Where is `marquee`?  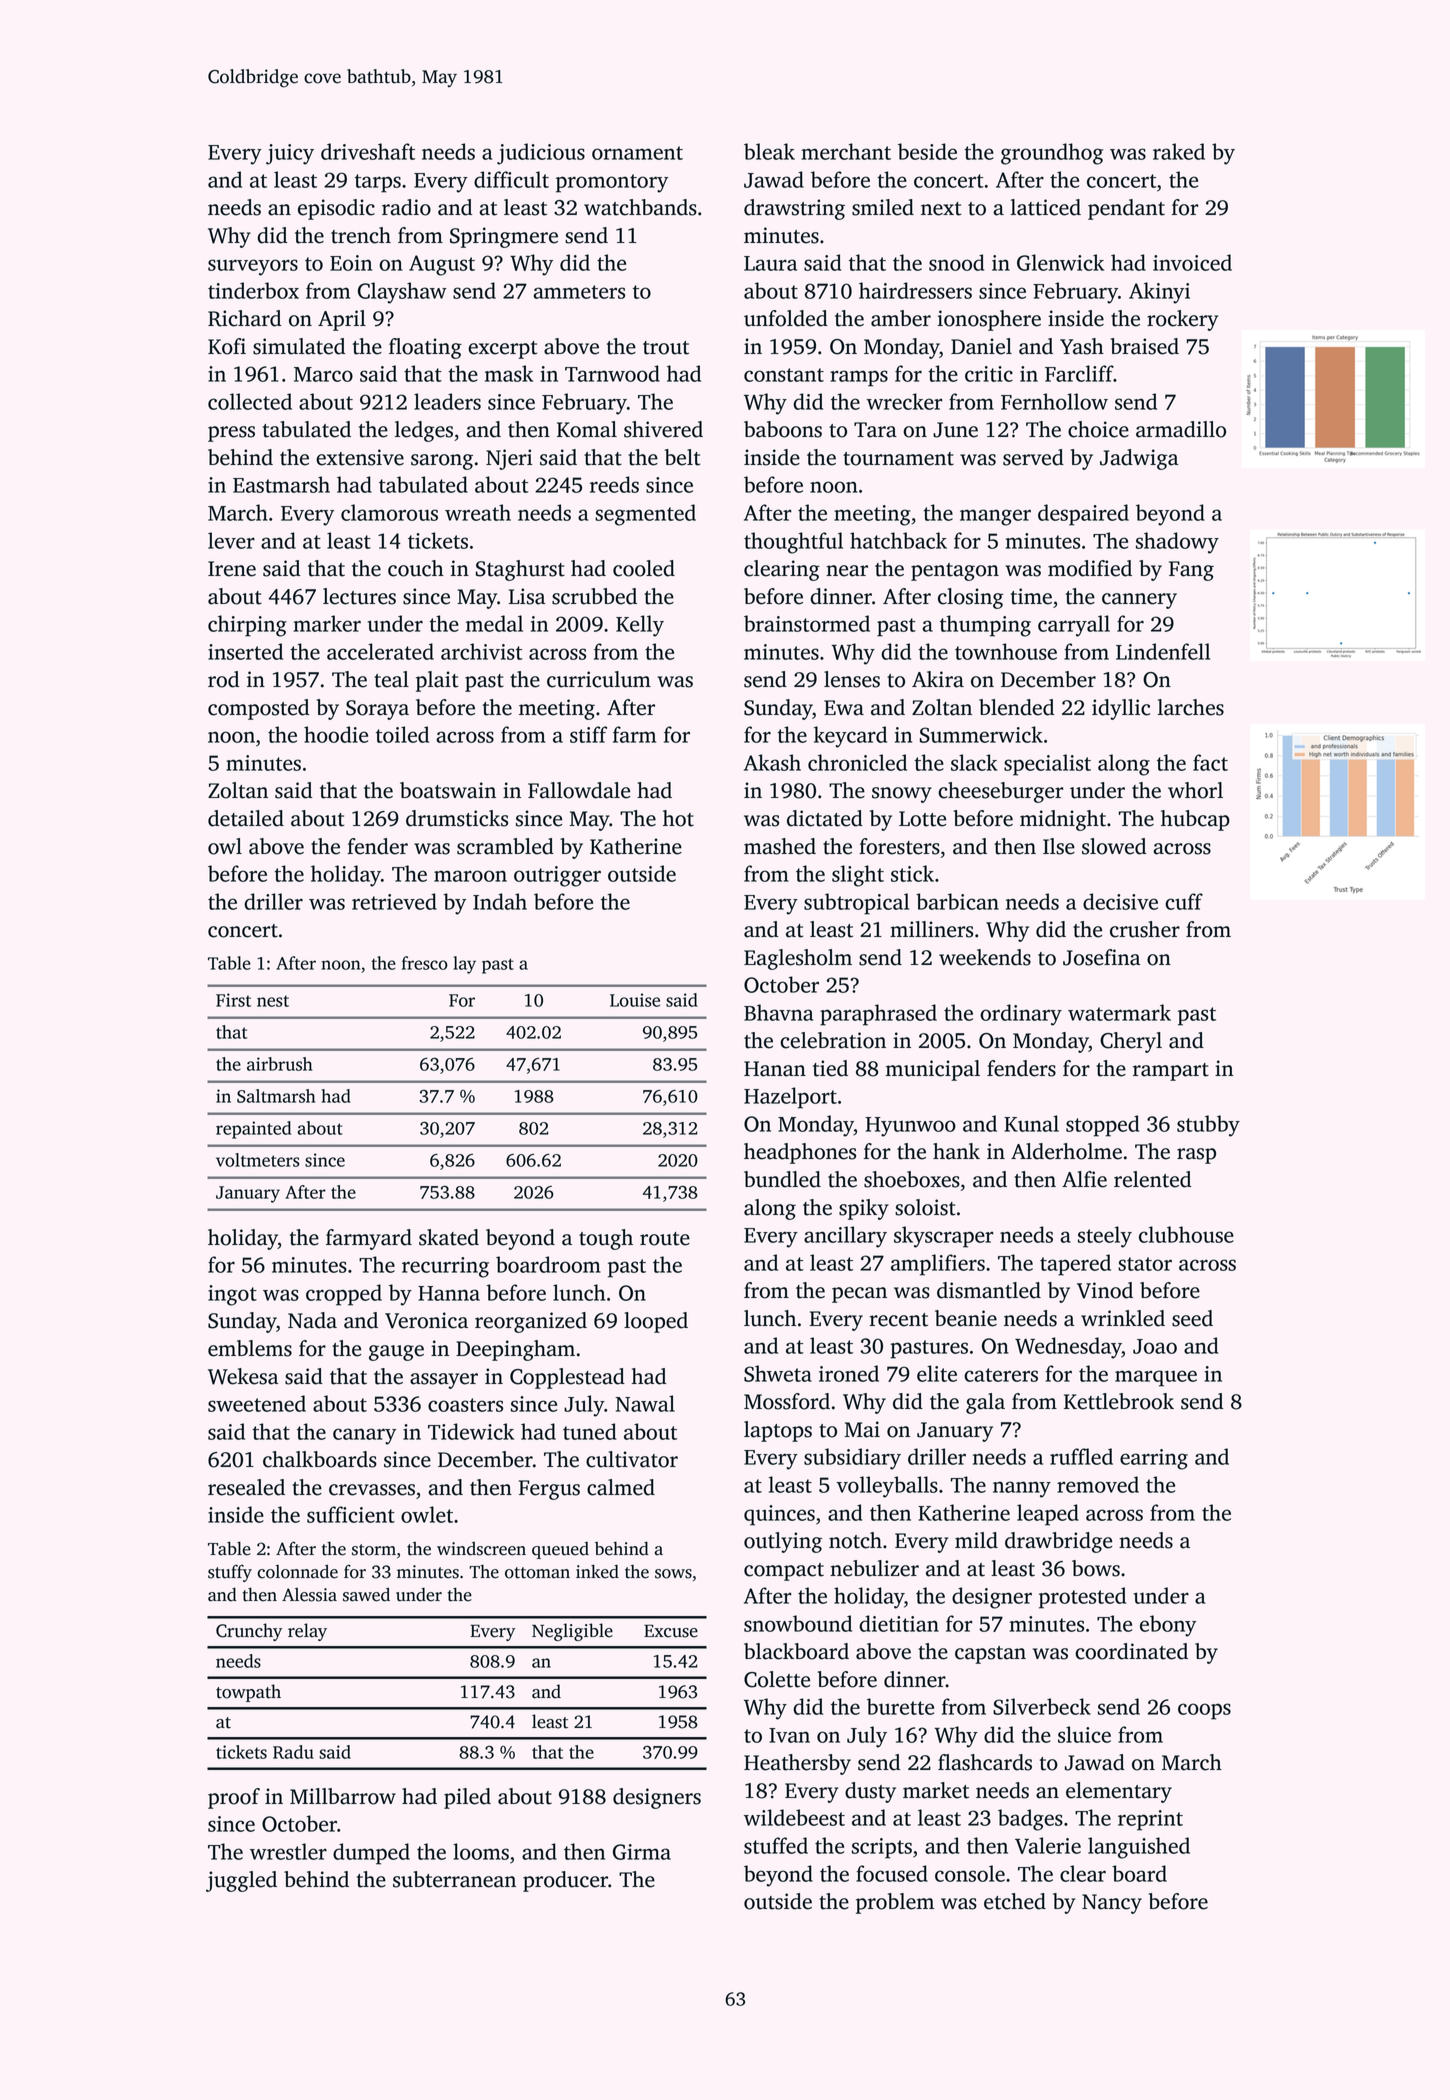 marquee is located at coordinates (1156, 1378).
